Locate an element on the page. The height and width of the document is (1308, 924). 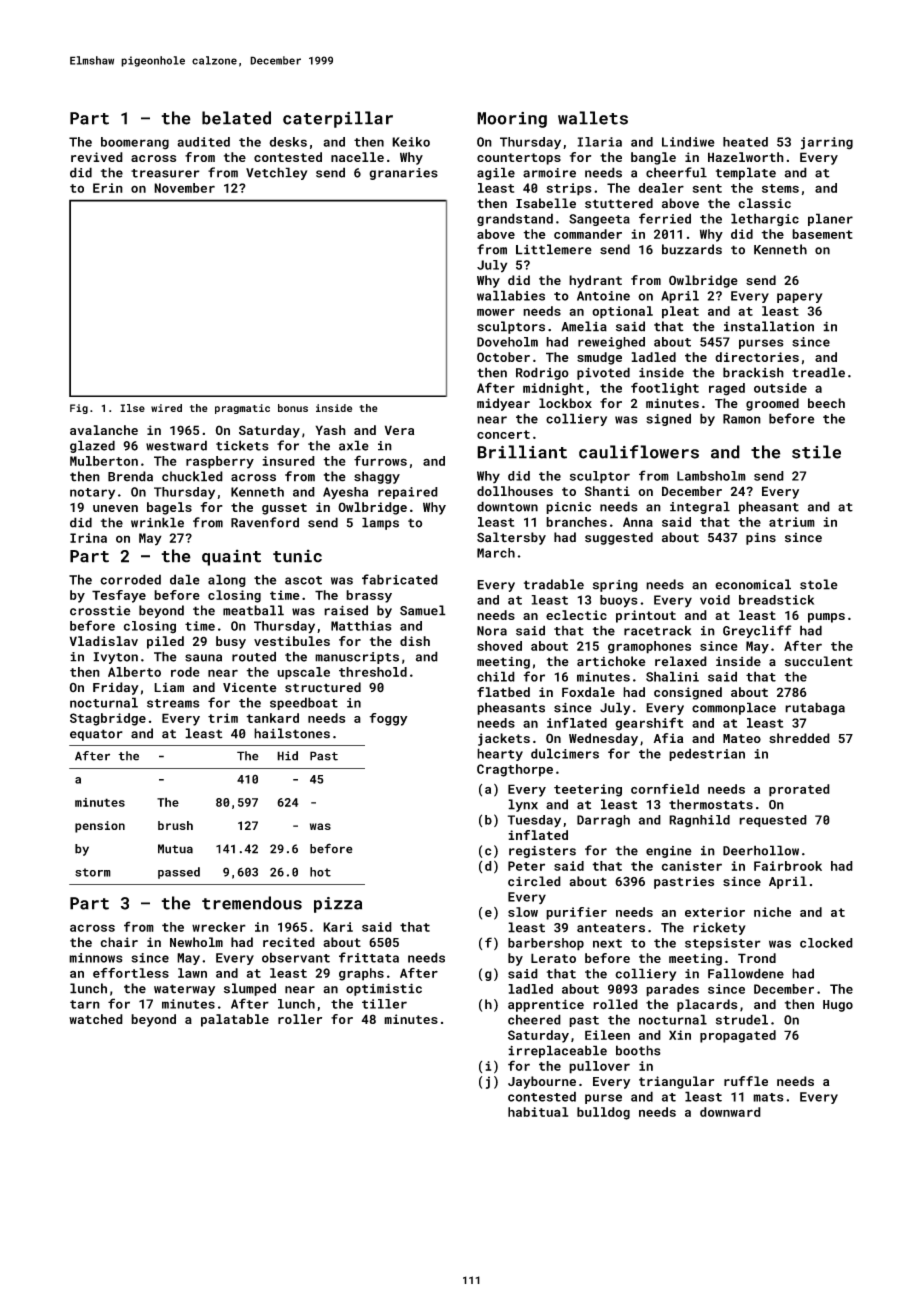
Vetchley is located at coordinates (277, 173).
